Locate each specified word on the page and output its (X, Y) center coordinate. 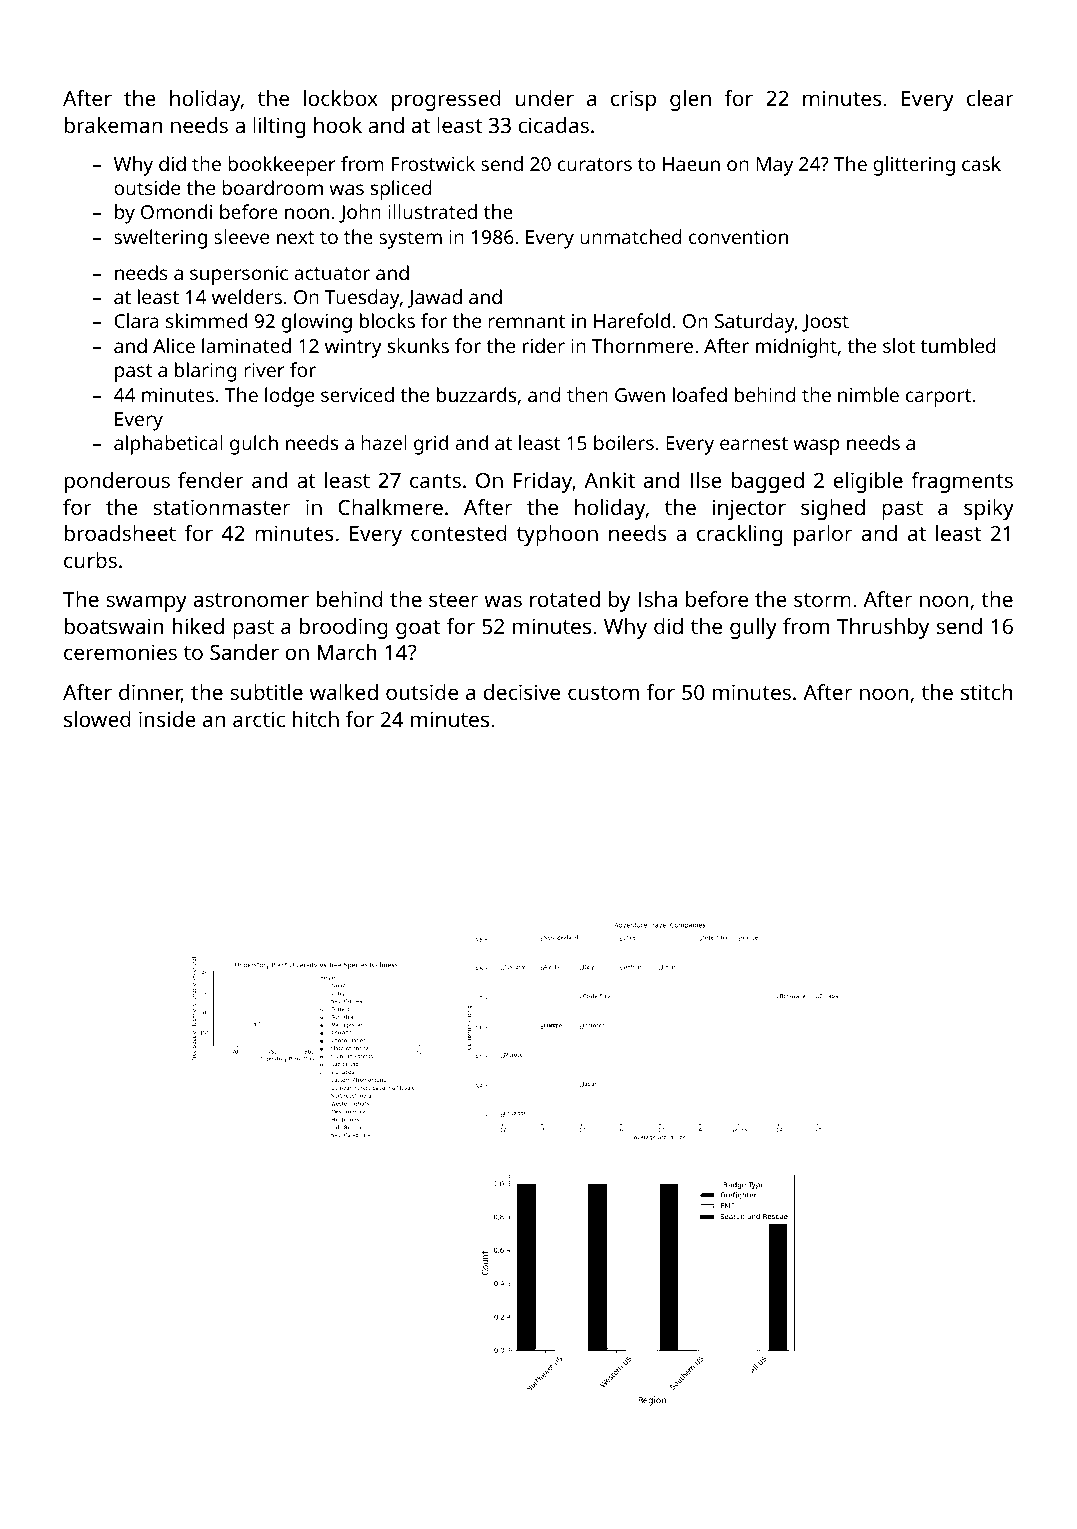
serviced (357, 394)
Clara (136, 320)
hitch (316, 719)
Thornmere (642, 345)
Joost (825, 323)
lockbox (341, 98)
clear (990, 98)
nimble (868, 394)
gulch (254, 445)
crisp (633, 100)
